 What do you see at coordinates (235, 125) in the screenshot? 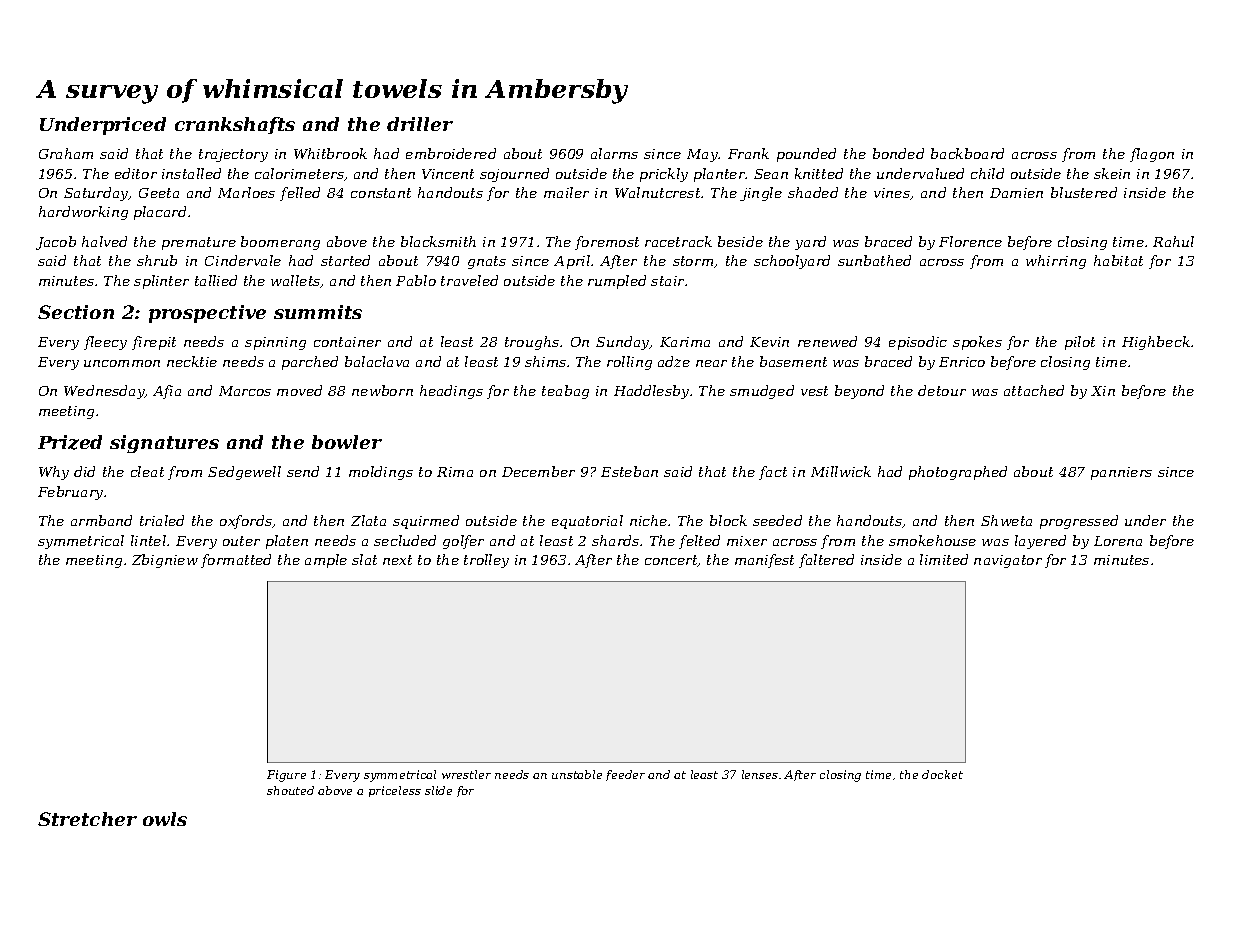
I see `crankshafts` at bounding box center [235, 125].
